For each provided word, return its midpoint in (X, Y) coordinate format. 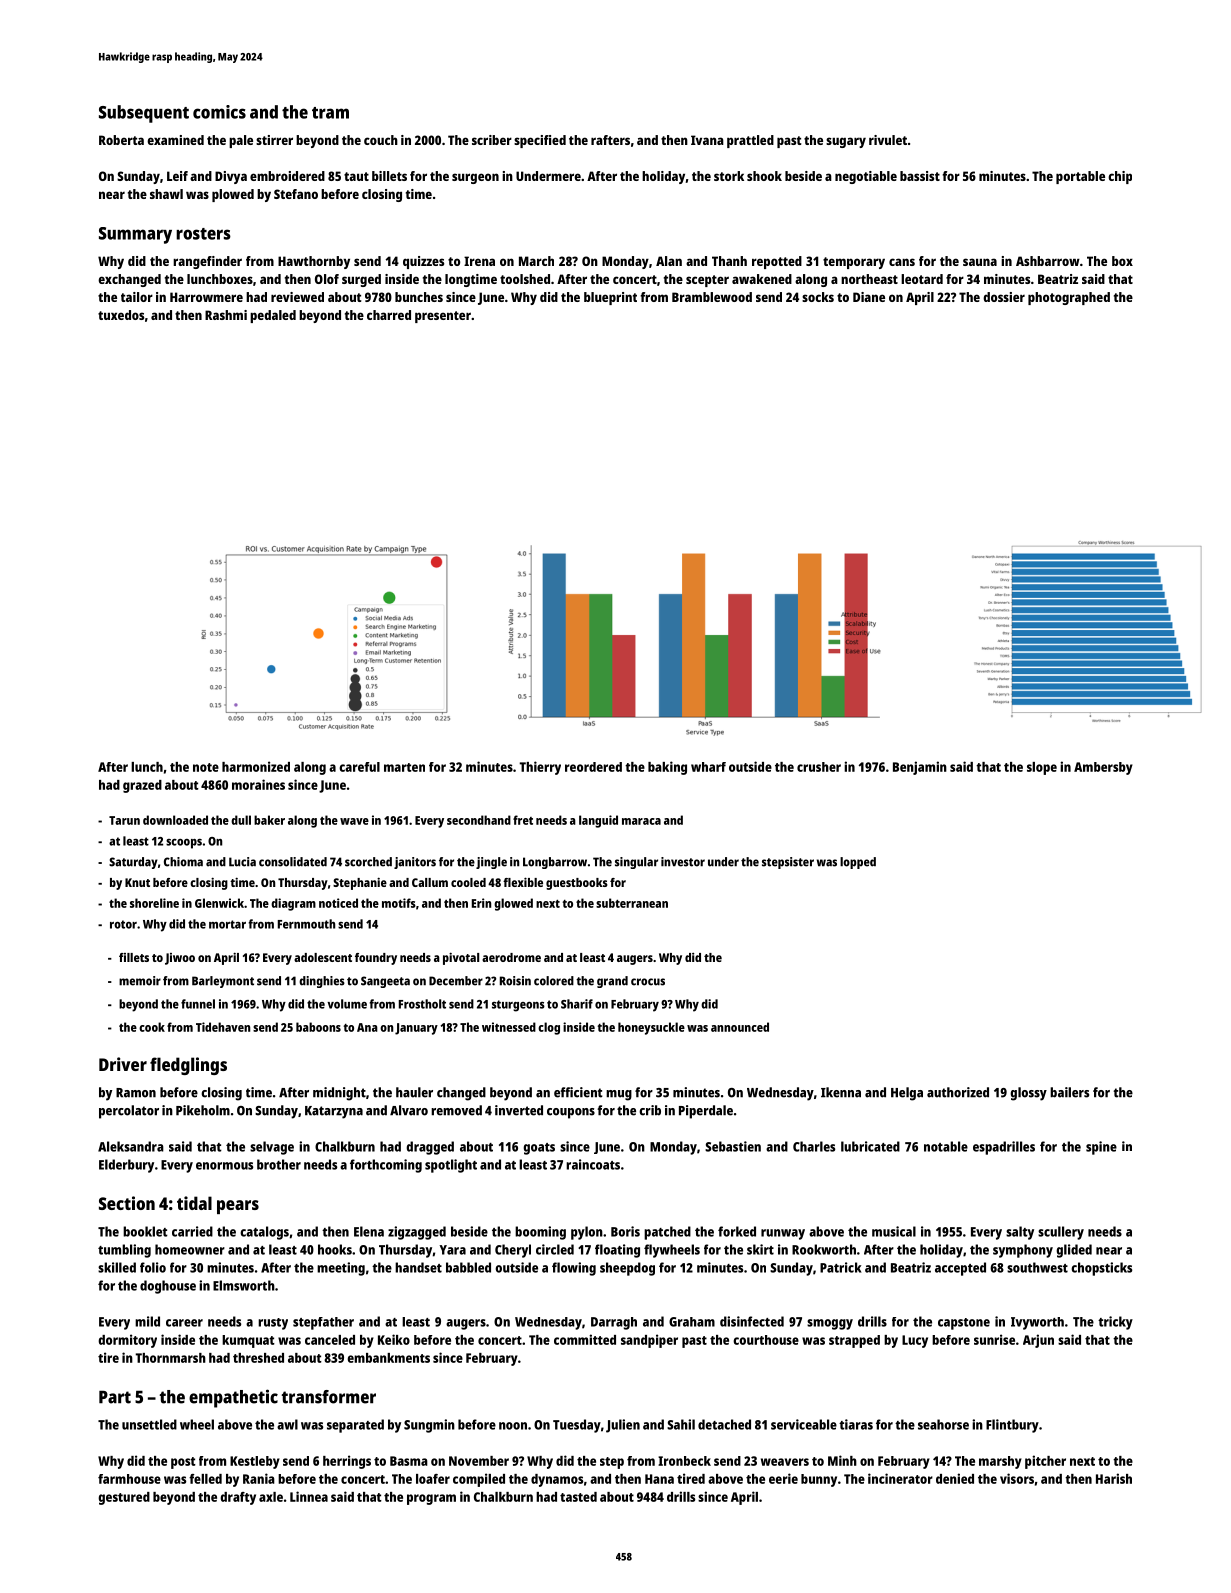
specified (540, 141)
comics (219, 112)
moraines (258, 784)
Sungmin (429, 1426)
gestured (124, 1498)
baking (667, 768)
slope (1042, 768)
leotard (922, 279)
